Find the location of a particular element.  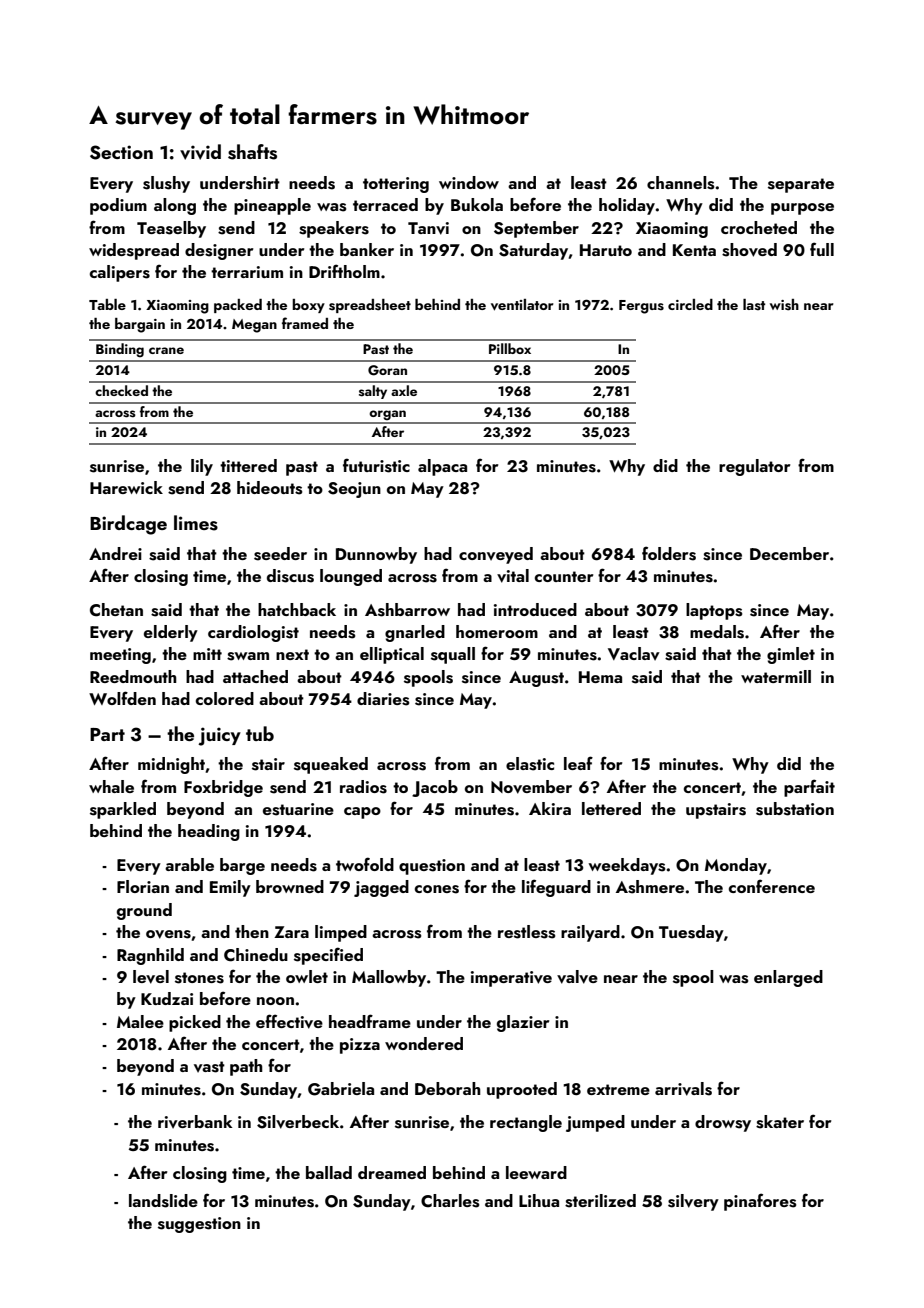

suggestion is located at coordinates (199, 1225).
